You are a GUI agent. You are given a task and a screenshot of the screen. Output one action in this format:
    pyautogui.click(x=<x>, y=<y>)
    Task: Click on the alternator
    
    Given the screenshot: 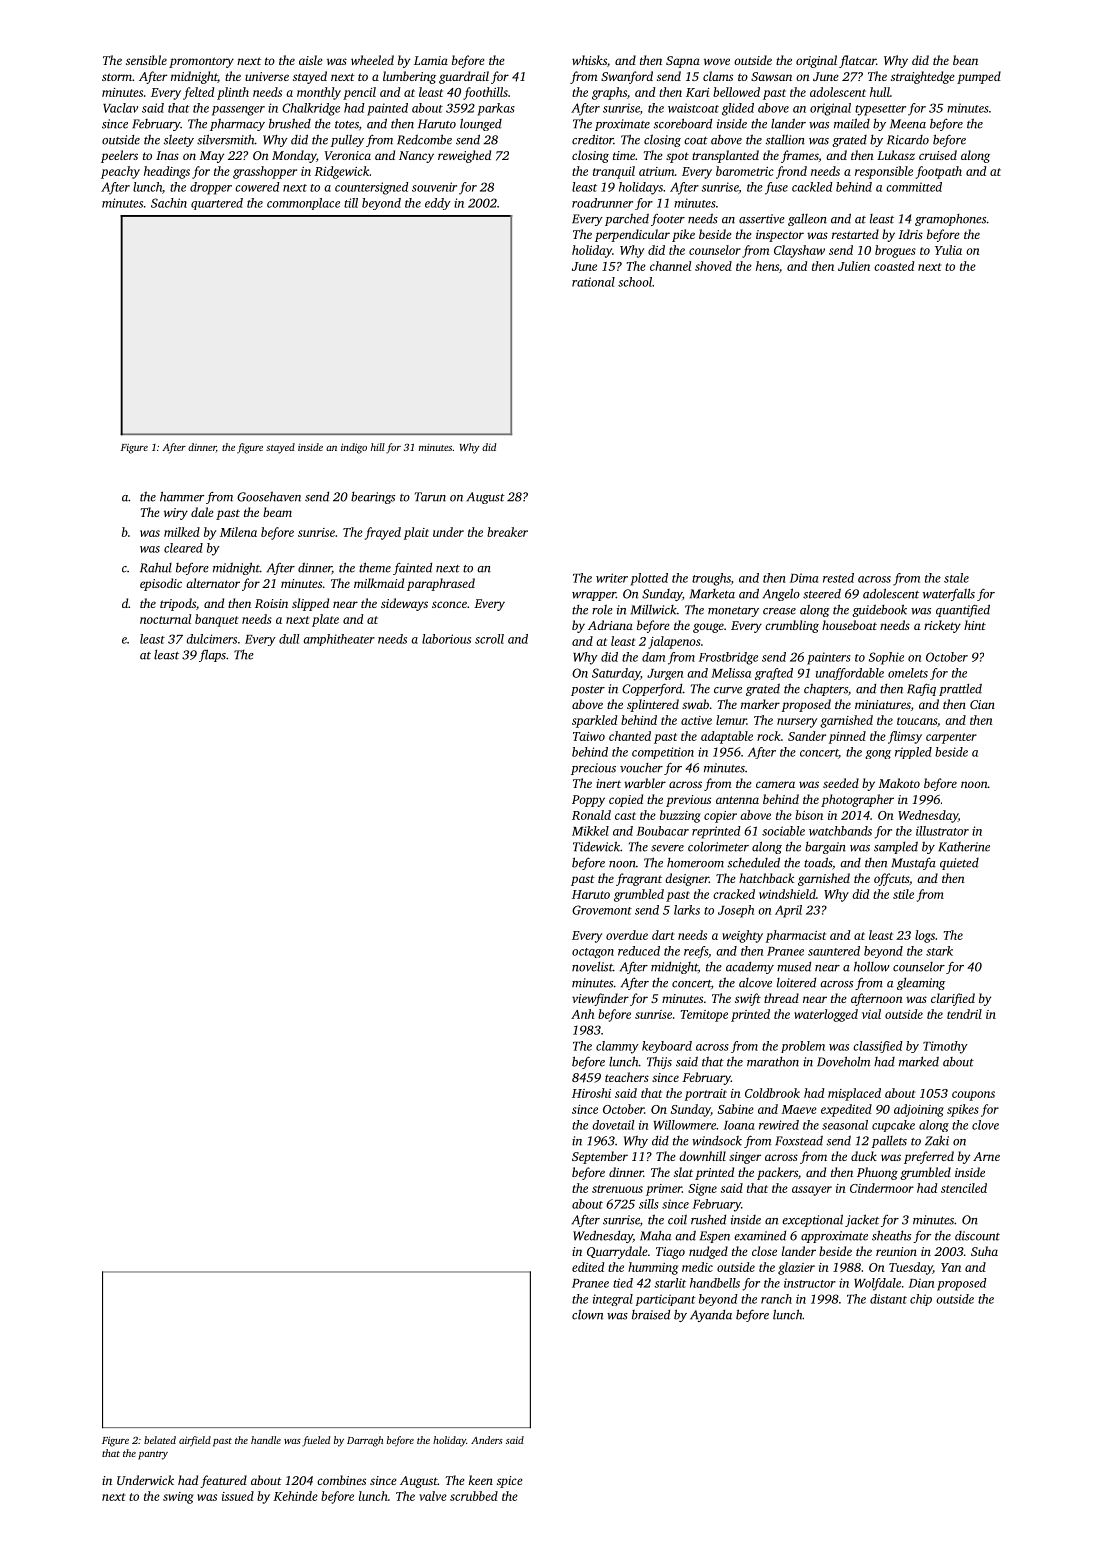 What is the action you would take?
    pyautogui.click(x=213, y=583)
